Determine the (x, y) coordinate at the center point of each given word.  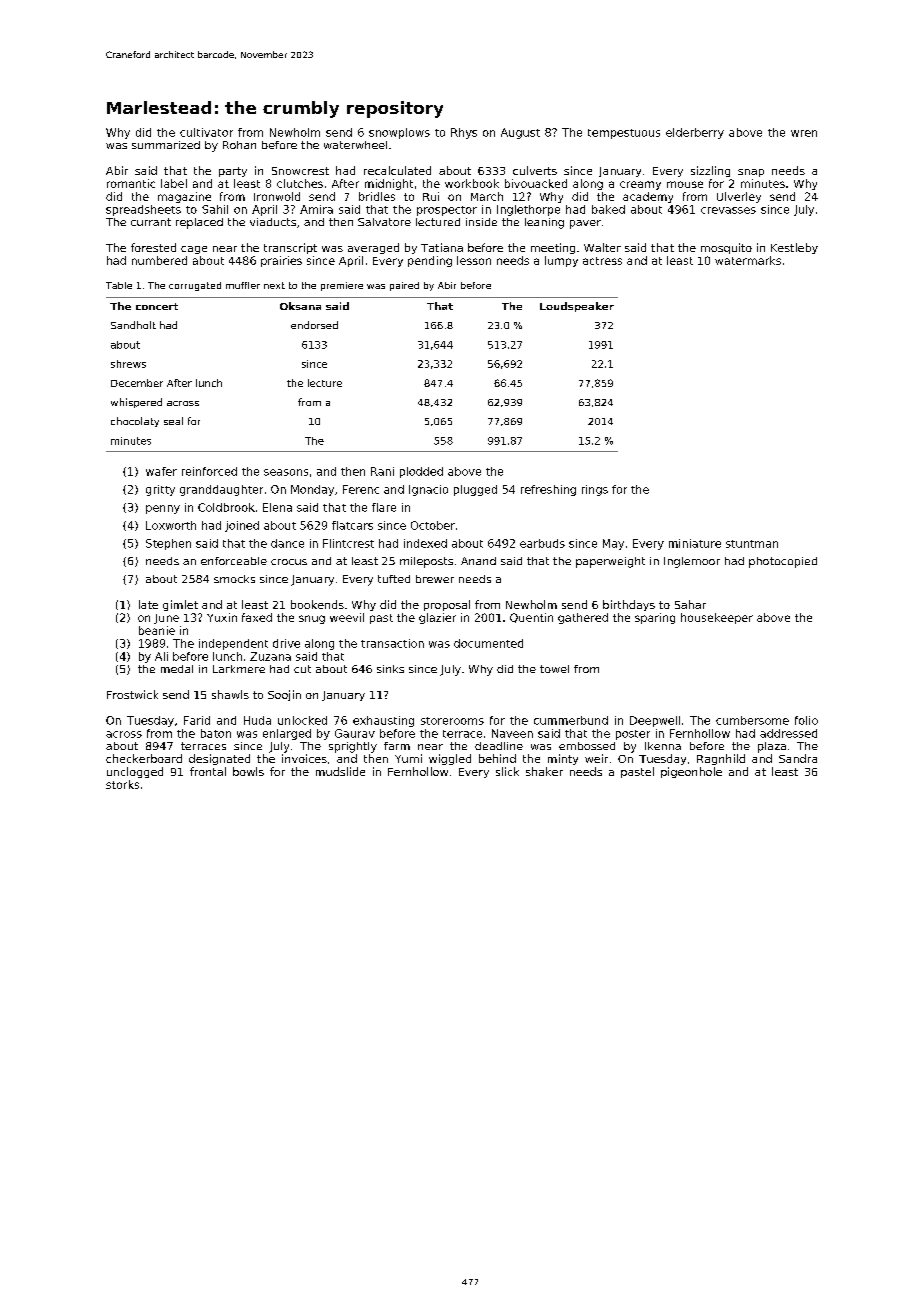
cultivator (206, 132)
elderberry (695, 133)
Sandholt (133, 325)
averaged (373, 248)
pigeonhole (691, 772)
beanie (157, 630)
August (520, 133)
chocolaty (135, 422)
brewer (435, 579)
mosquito (726, 248)
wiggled (450, 759)
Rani (382, 471)
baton (216, 733)
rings (595, 490)
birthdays (629, 605)
